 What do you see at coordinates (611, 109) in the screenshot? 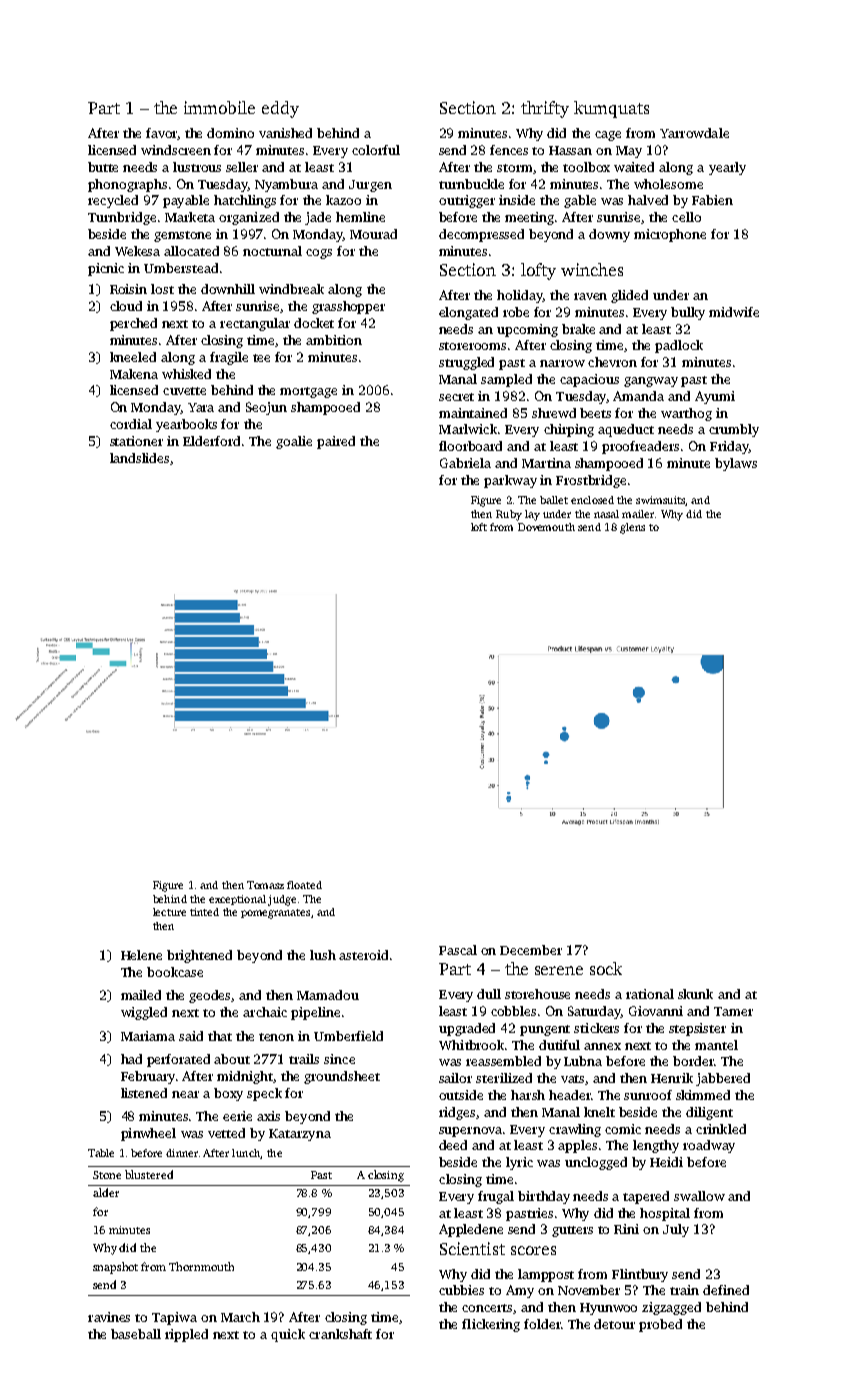
I see `kumquats` at bounding box center [611, 109].
